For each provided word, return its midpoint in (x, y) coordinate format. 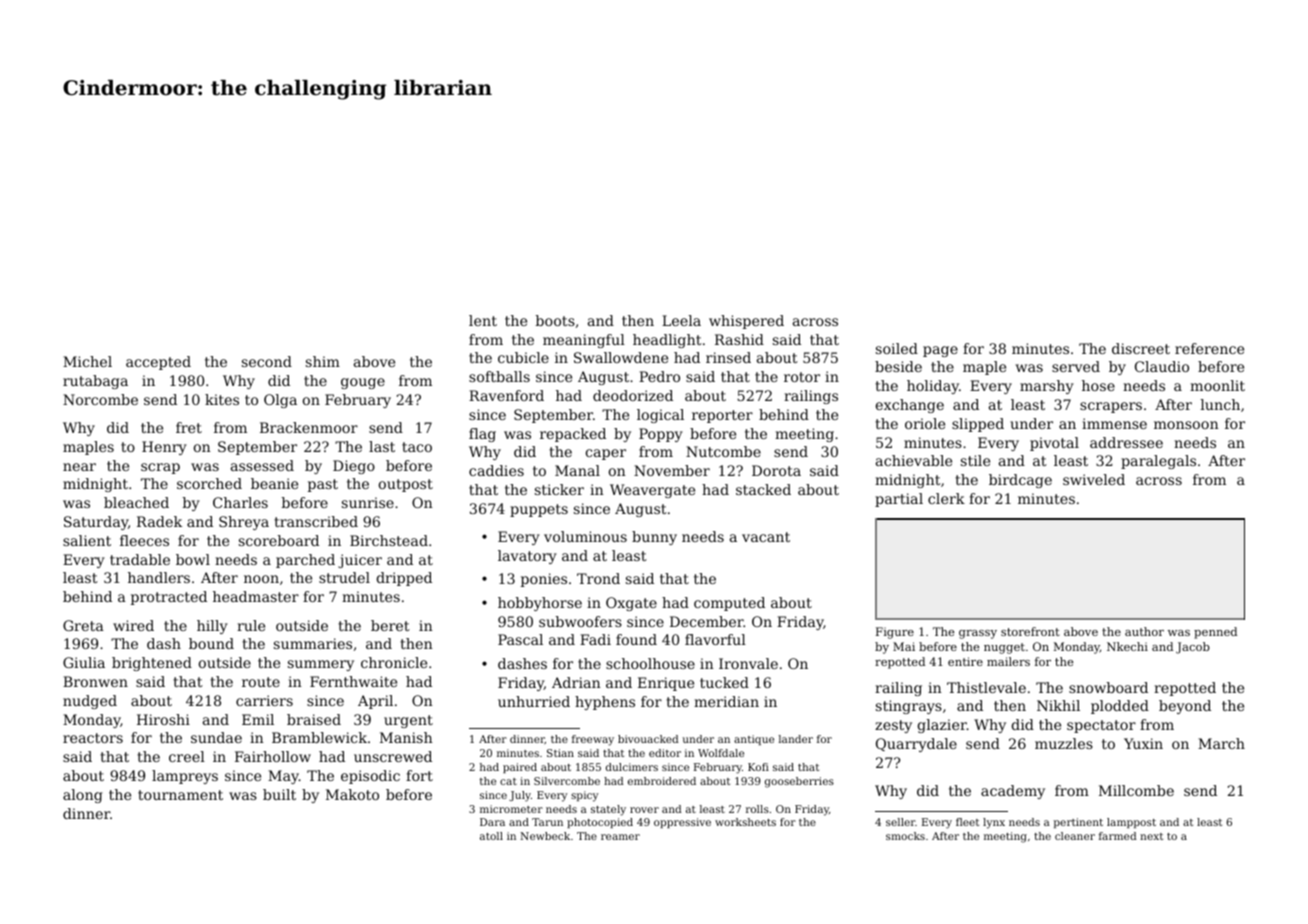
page (940, 351)
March (1221, 743)
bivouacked (648, 739)
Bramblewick (319, 737)
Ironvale (748, 663)
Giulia (84, 662)
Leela (681, 320)
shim (323, 361)
